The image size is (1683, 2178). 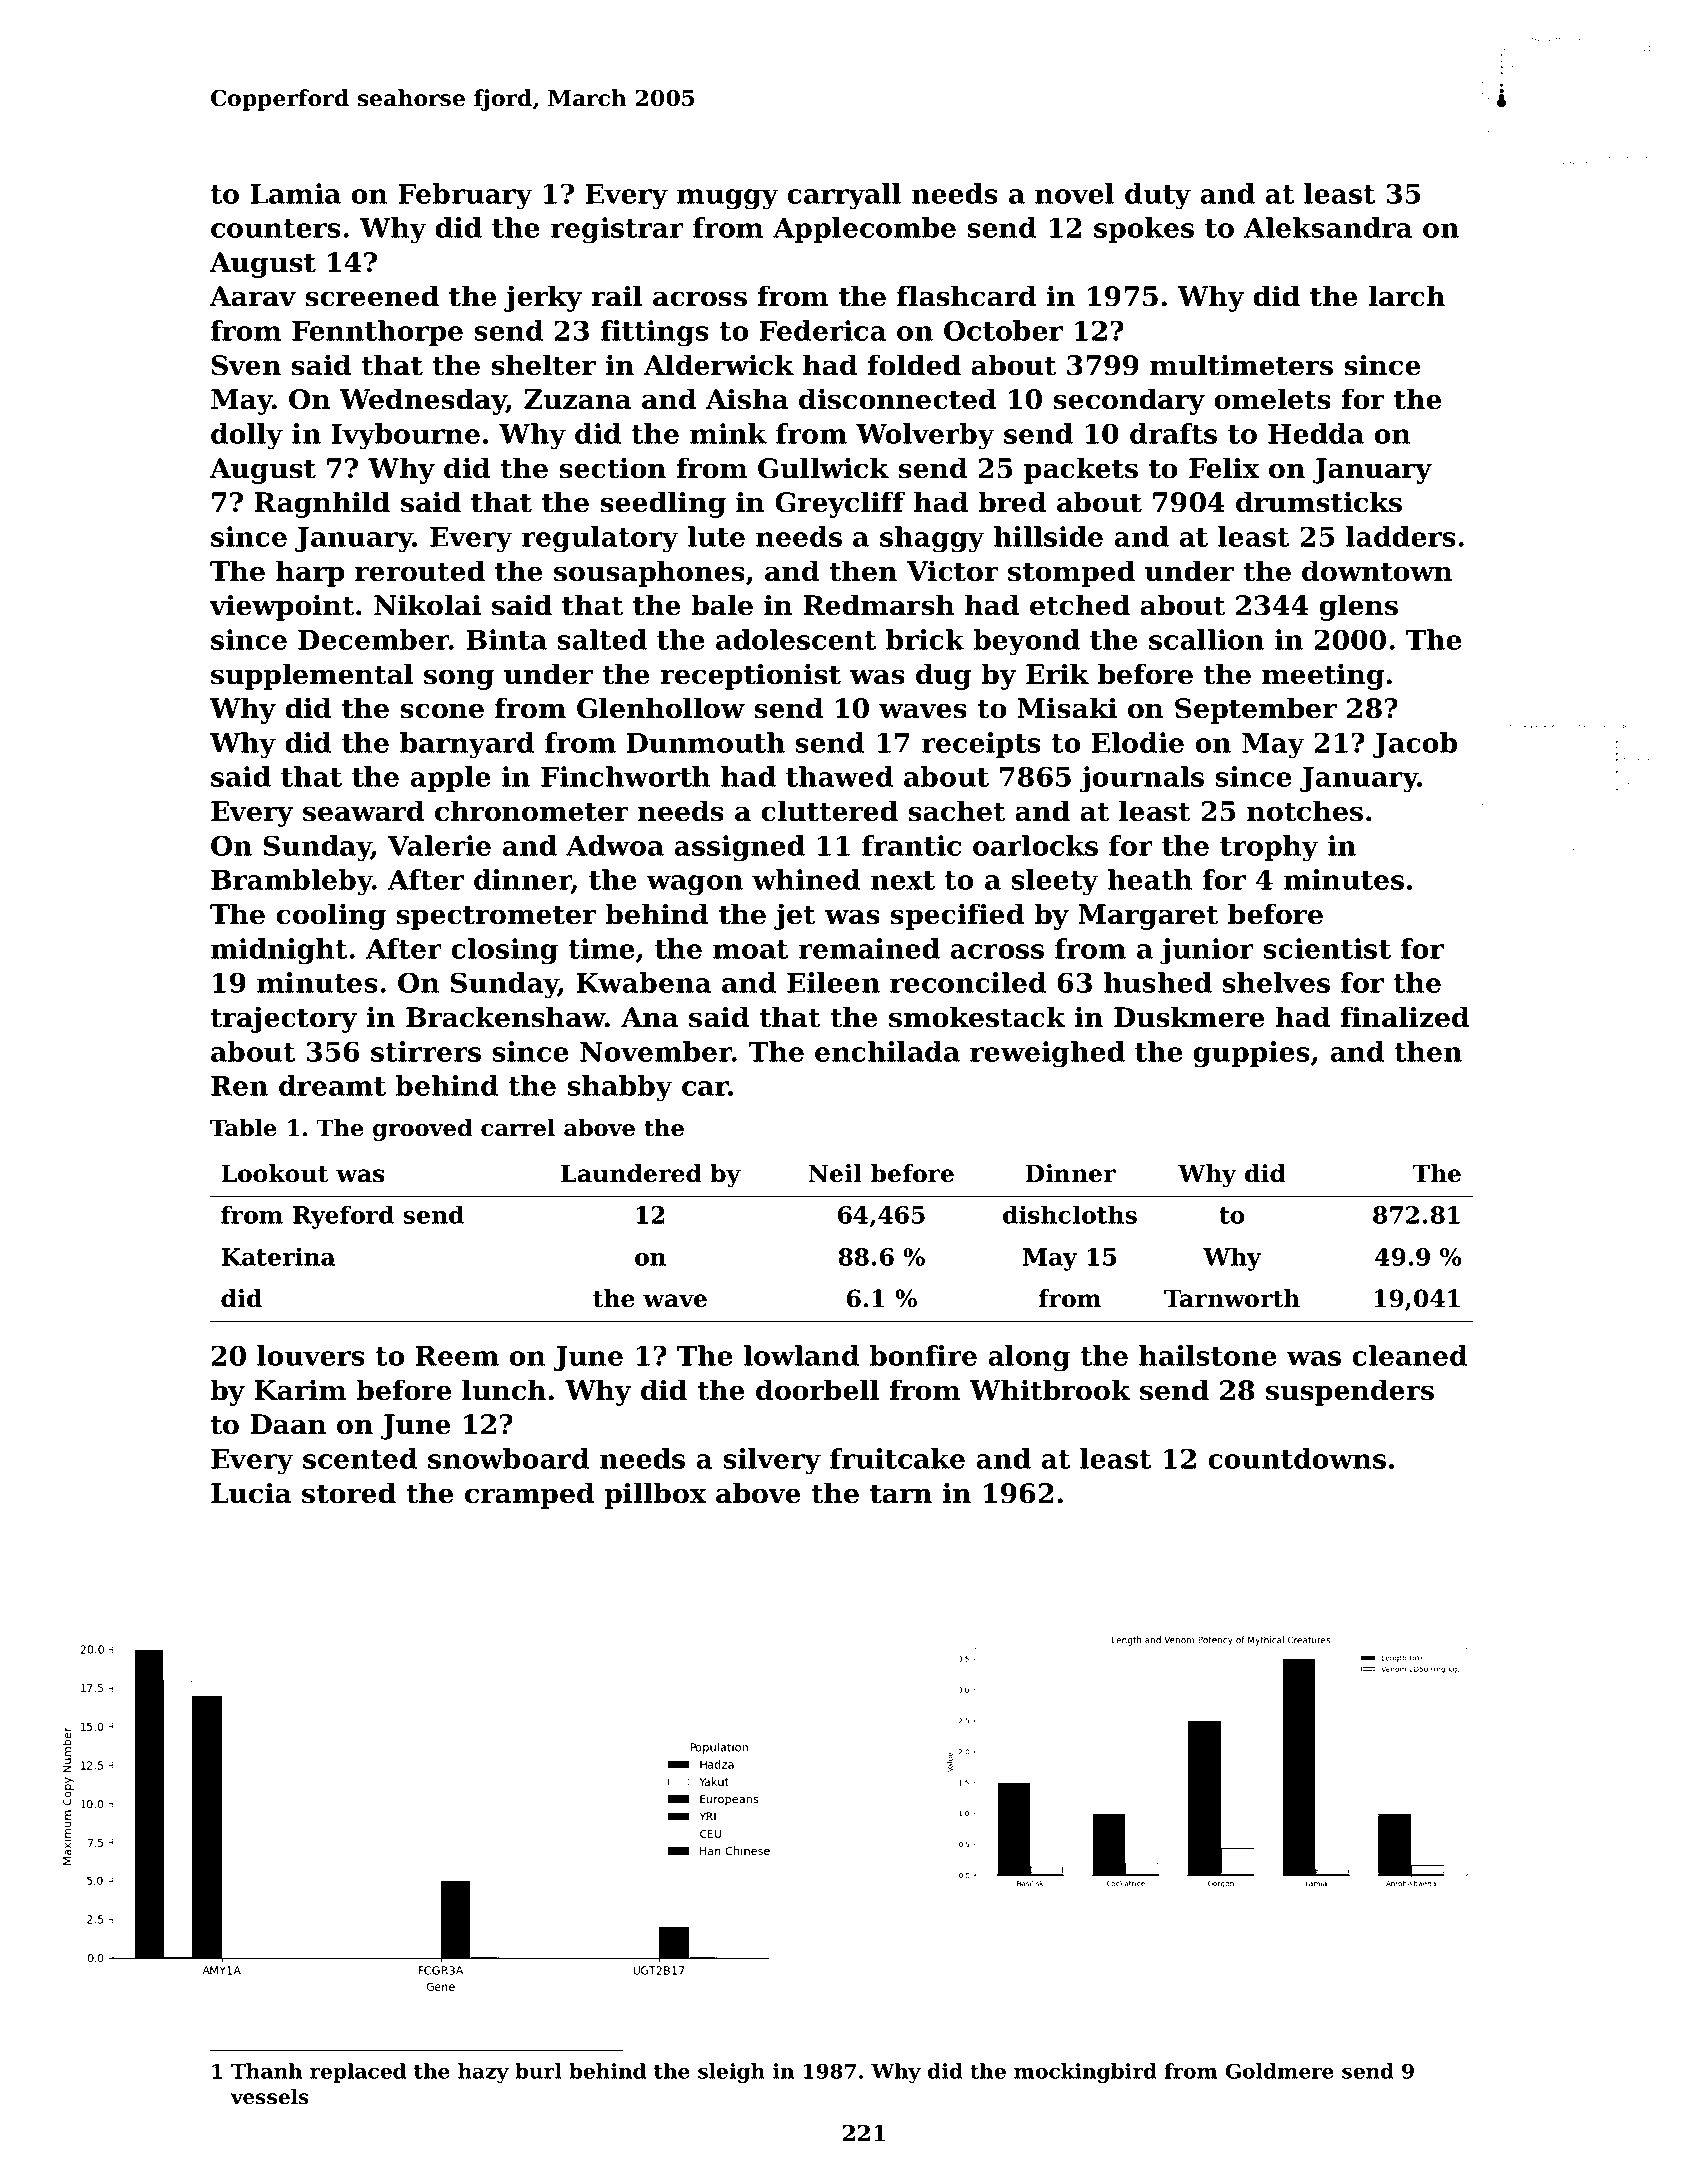 I want to click on scented, so click(x=360, y=1458).
